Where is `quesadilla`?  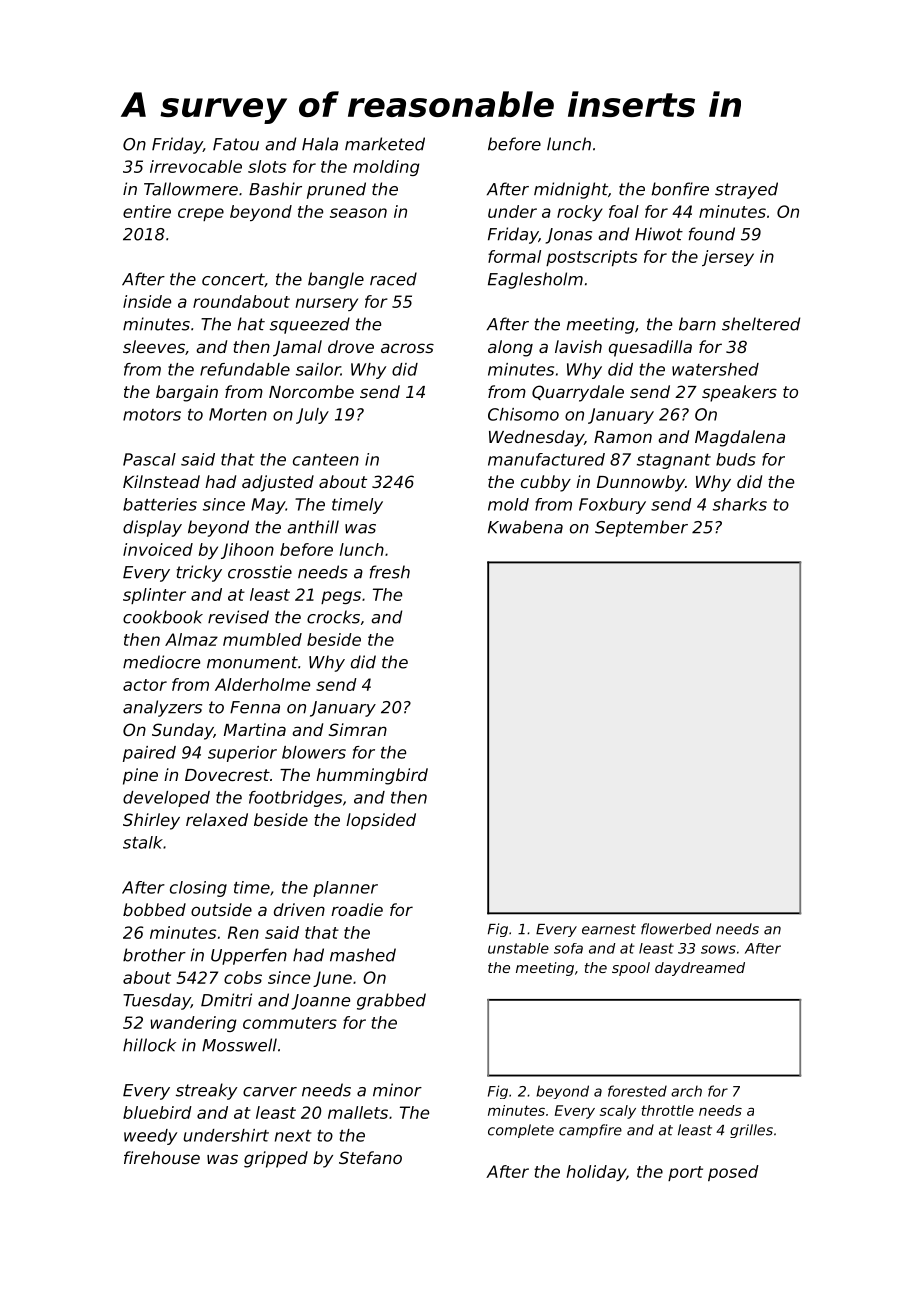 quesadilla is located at coordinates (650, 348).
